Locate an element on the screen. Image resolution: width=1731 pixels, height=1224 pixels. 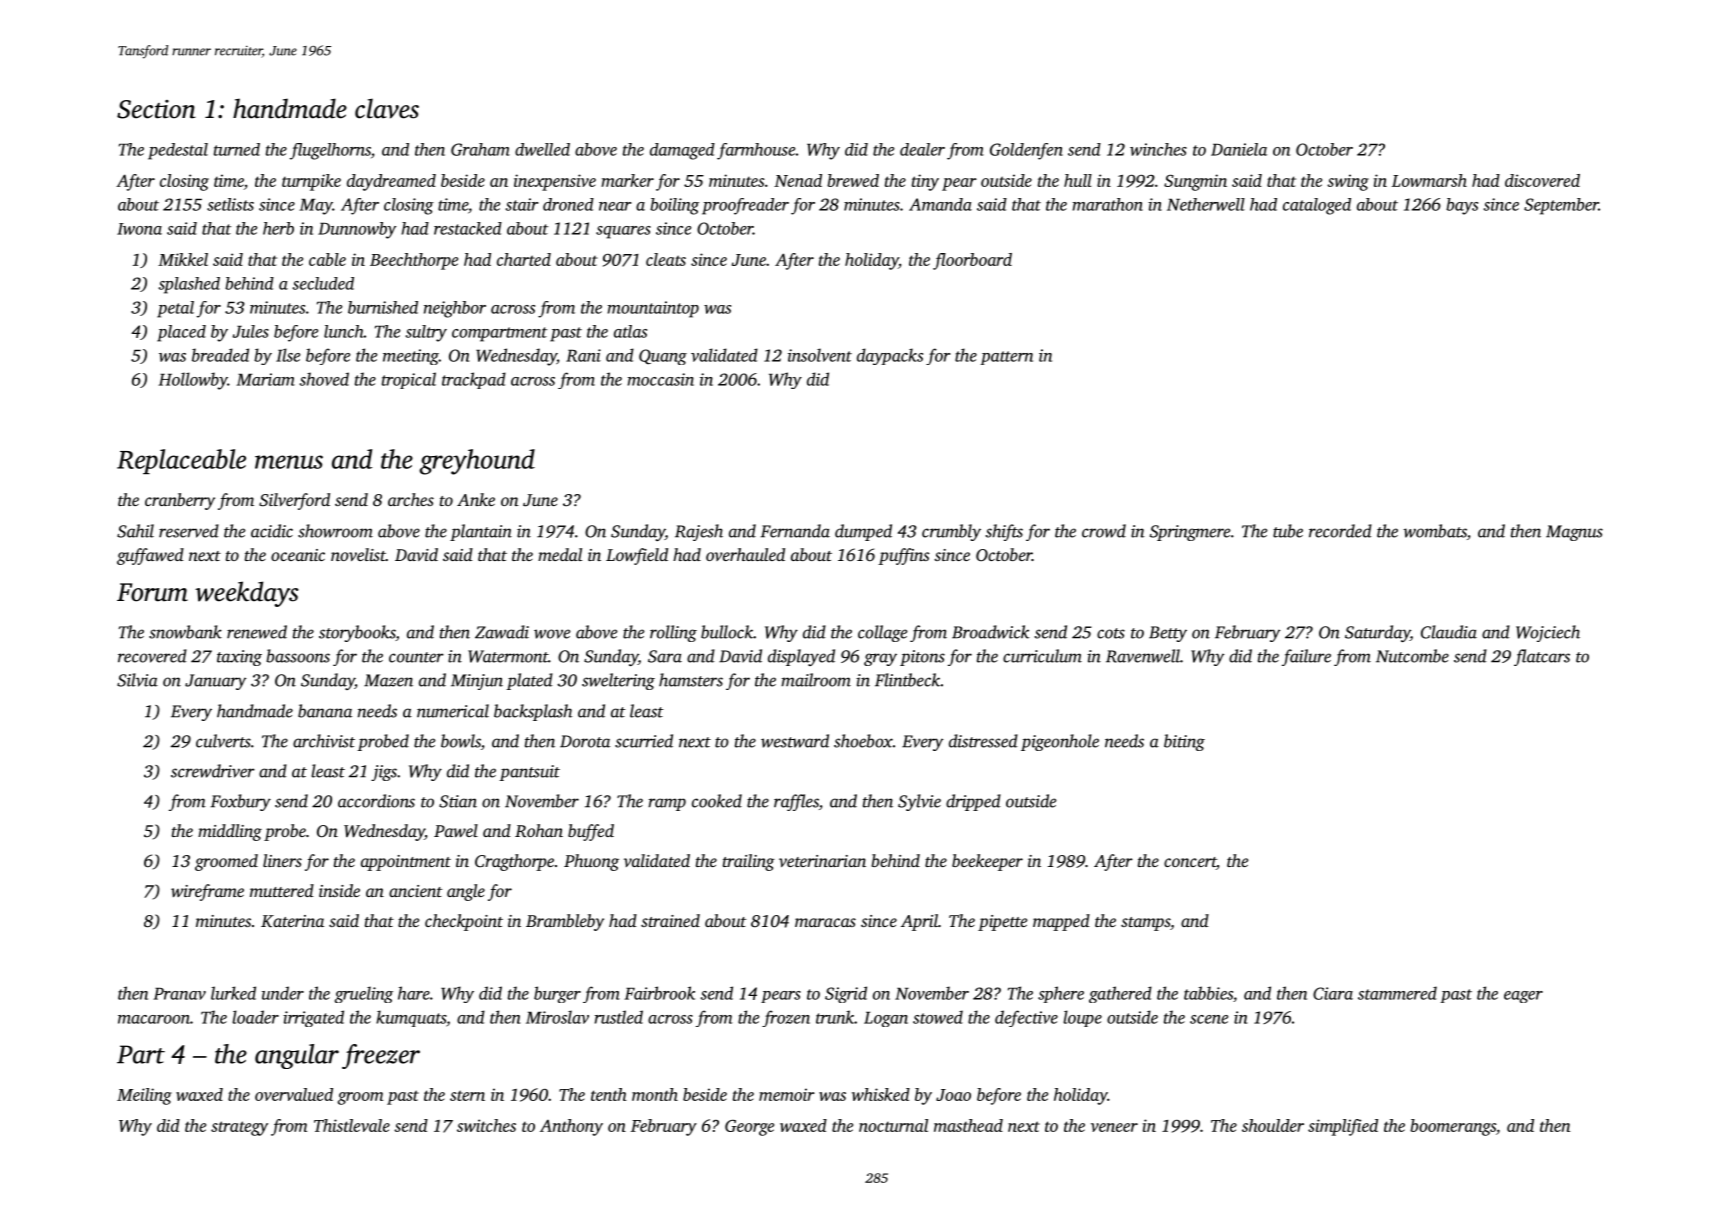
pedestal is located at coordinates (178, 151).
